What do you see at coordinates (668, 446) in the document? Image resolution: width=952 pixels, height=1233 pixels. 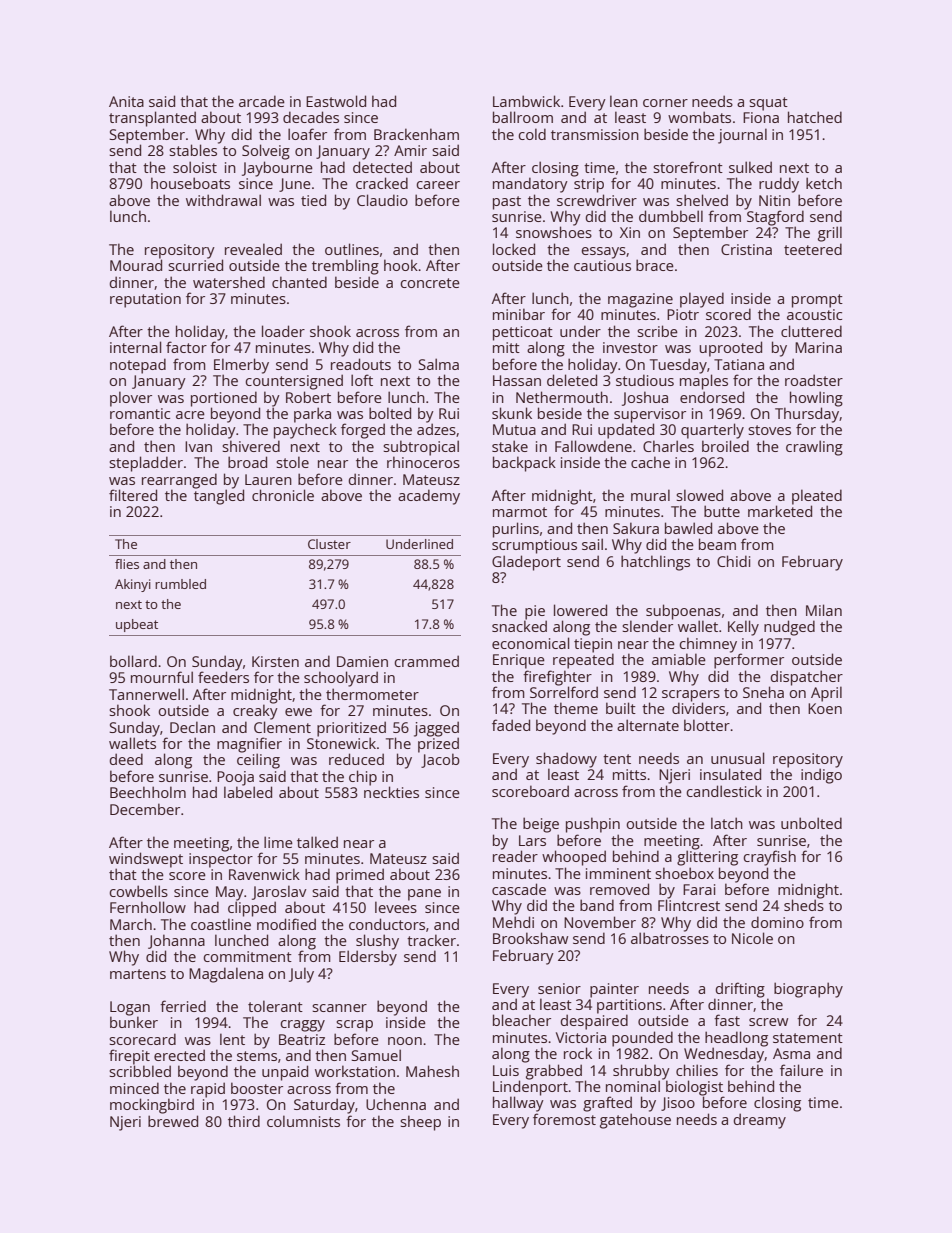 I see `Charles` at bounding box center [668, 446].
